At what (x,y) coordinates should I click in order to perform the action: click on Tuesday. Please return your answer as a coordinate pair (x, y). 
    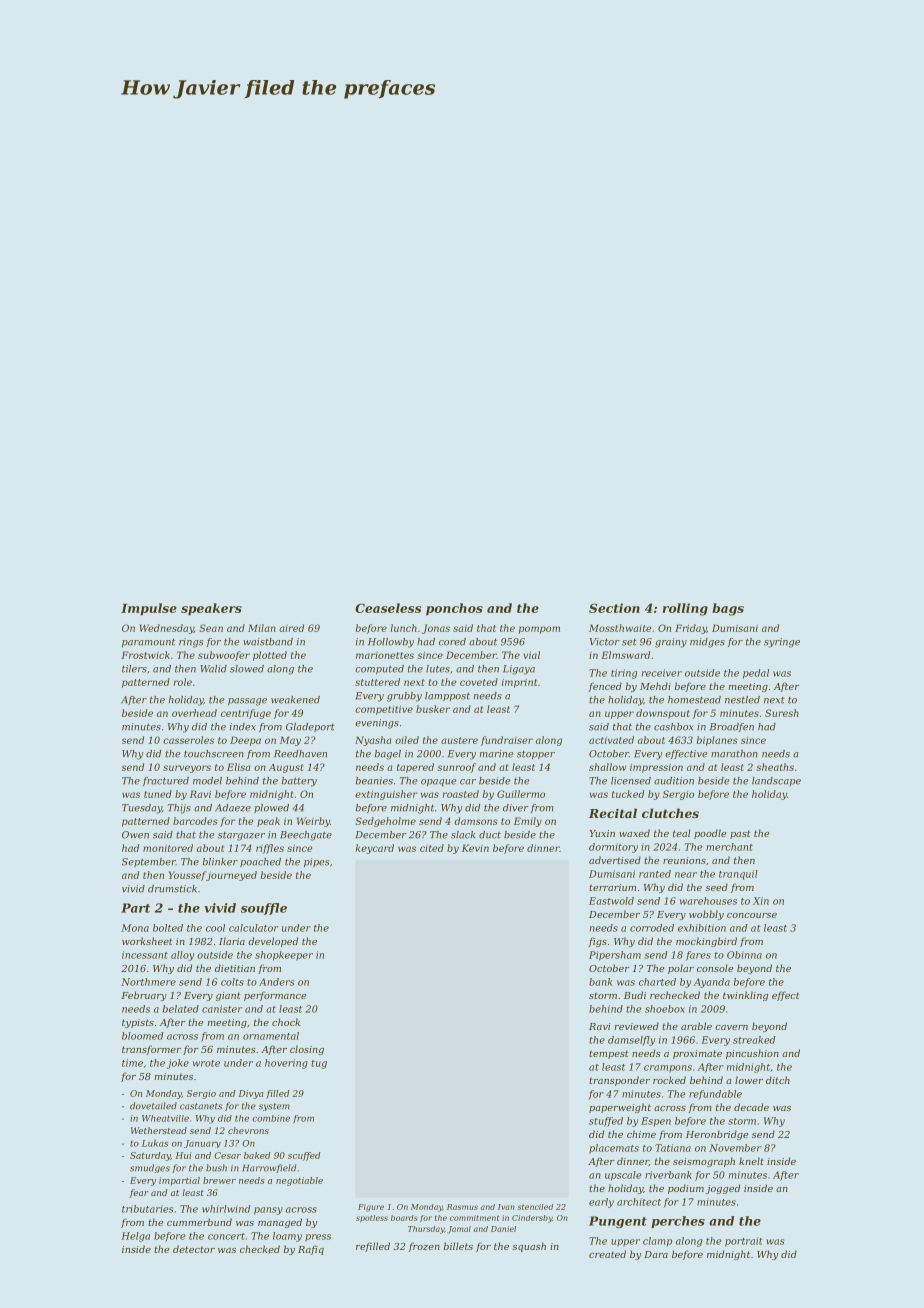
    Looking at the image, I should click on (142, 809).
